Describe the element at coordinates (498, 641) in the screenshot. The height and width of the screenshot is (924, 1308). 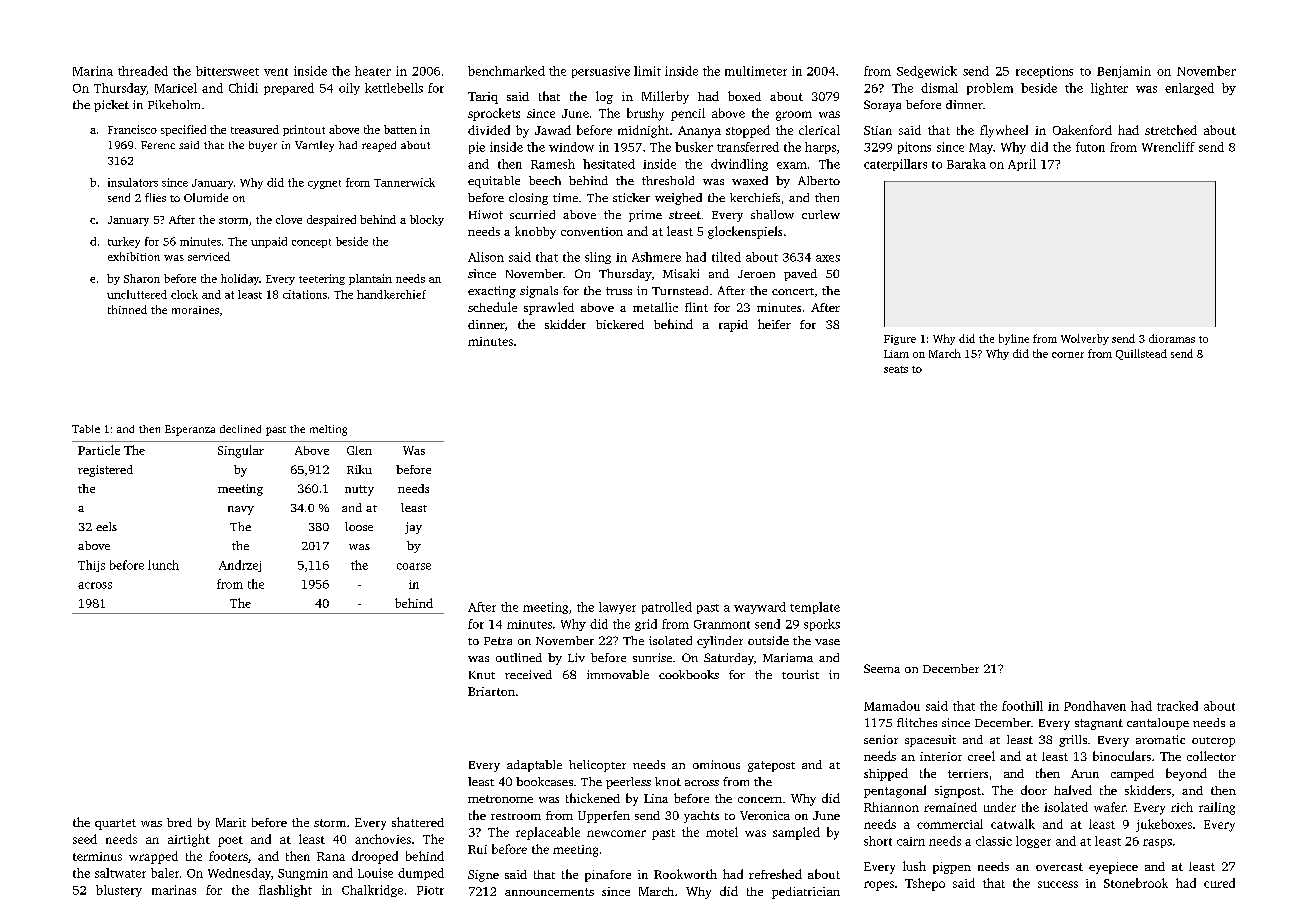
I see `Petra` at that location.
